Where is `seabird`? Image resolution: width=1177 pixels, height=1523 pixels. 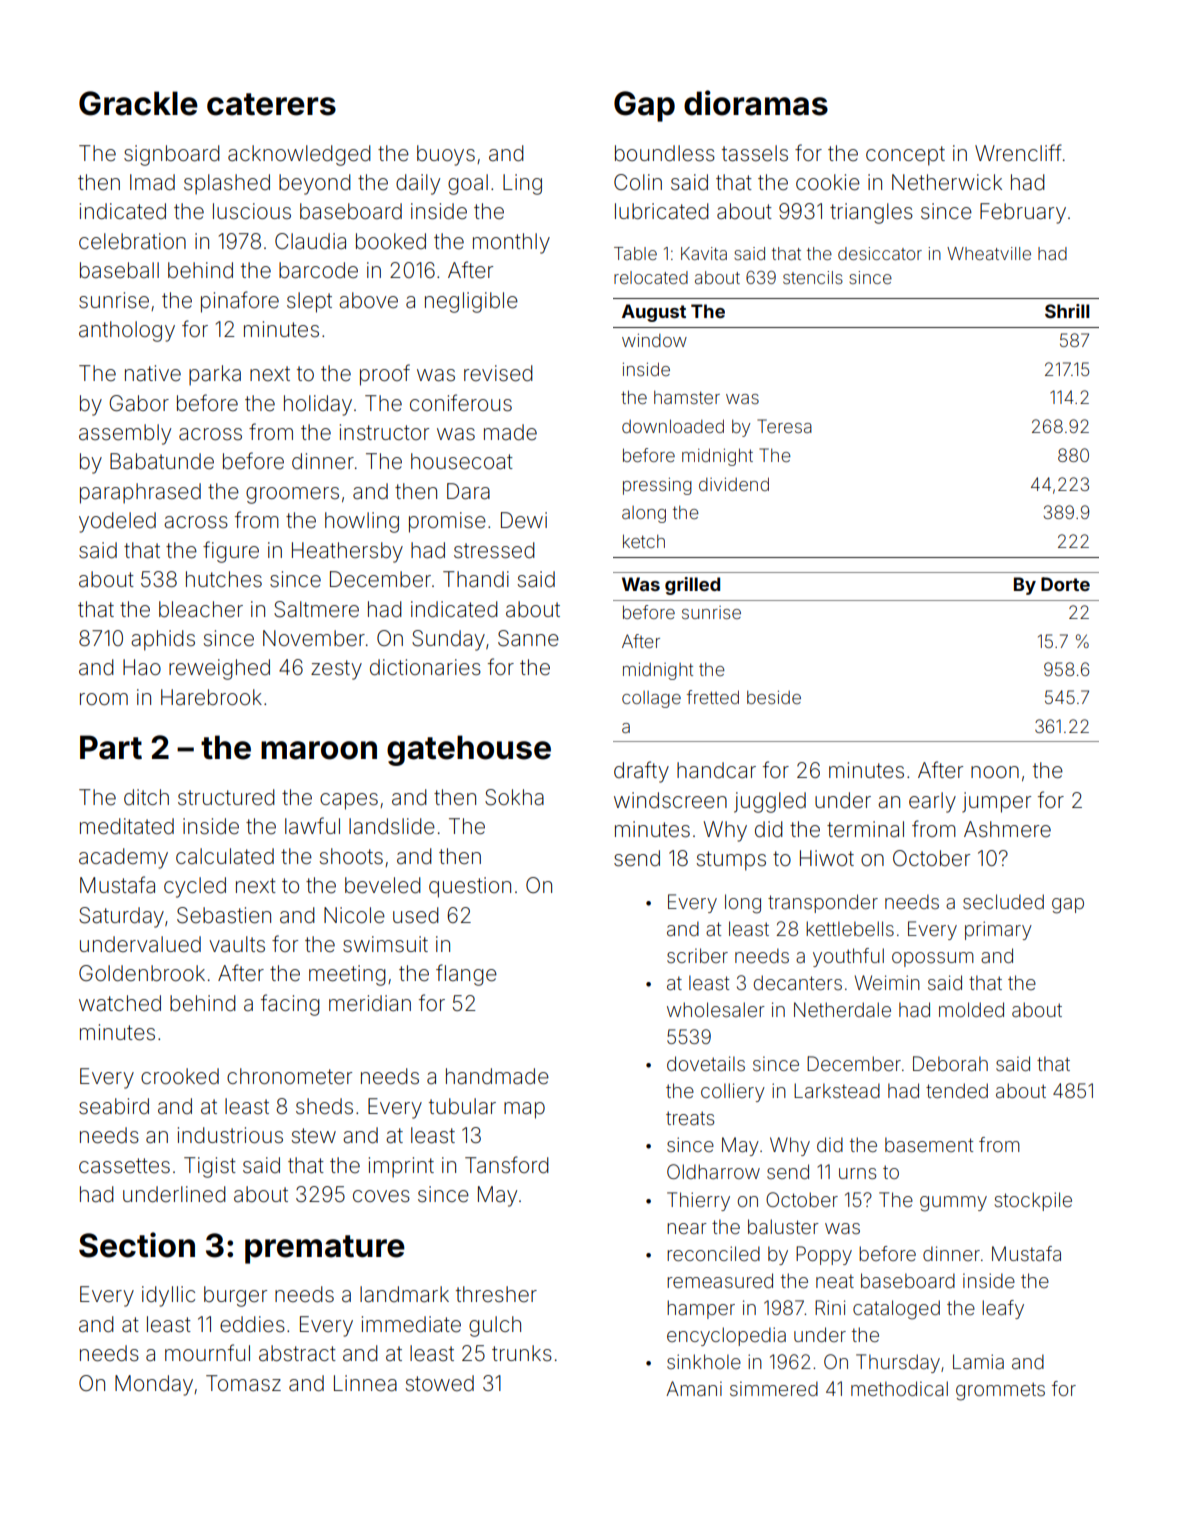
seabird is located at coordinates (114, 1106).
